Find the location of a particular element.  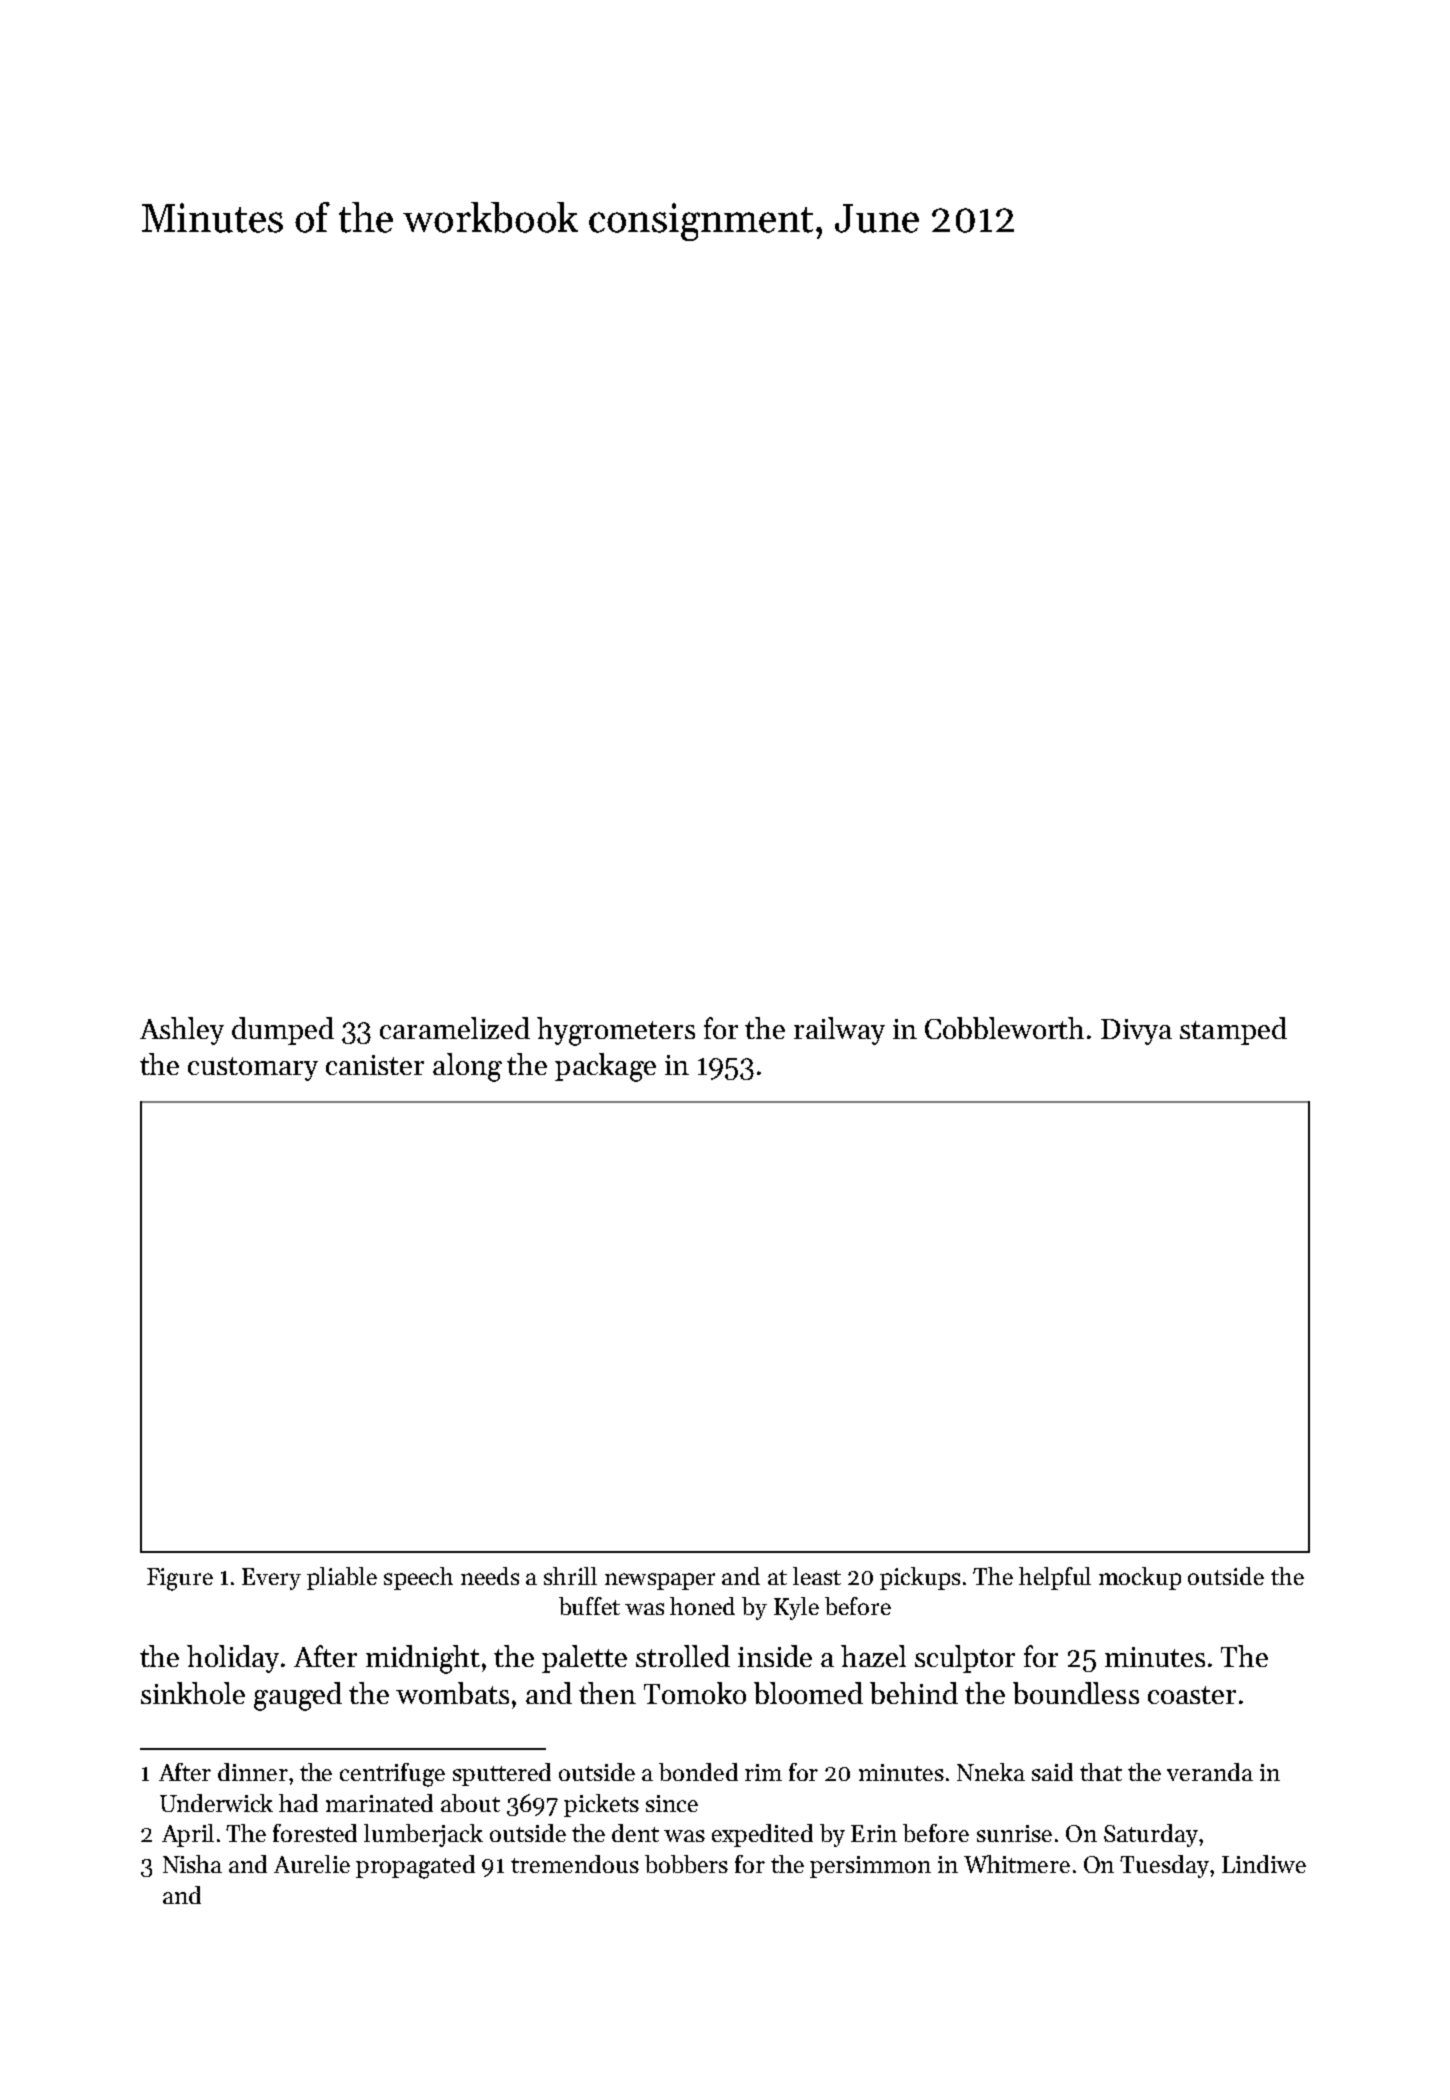

Cobbleworth is located at coordinates (1004, 1028).
